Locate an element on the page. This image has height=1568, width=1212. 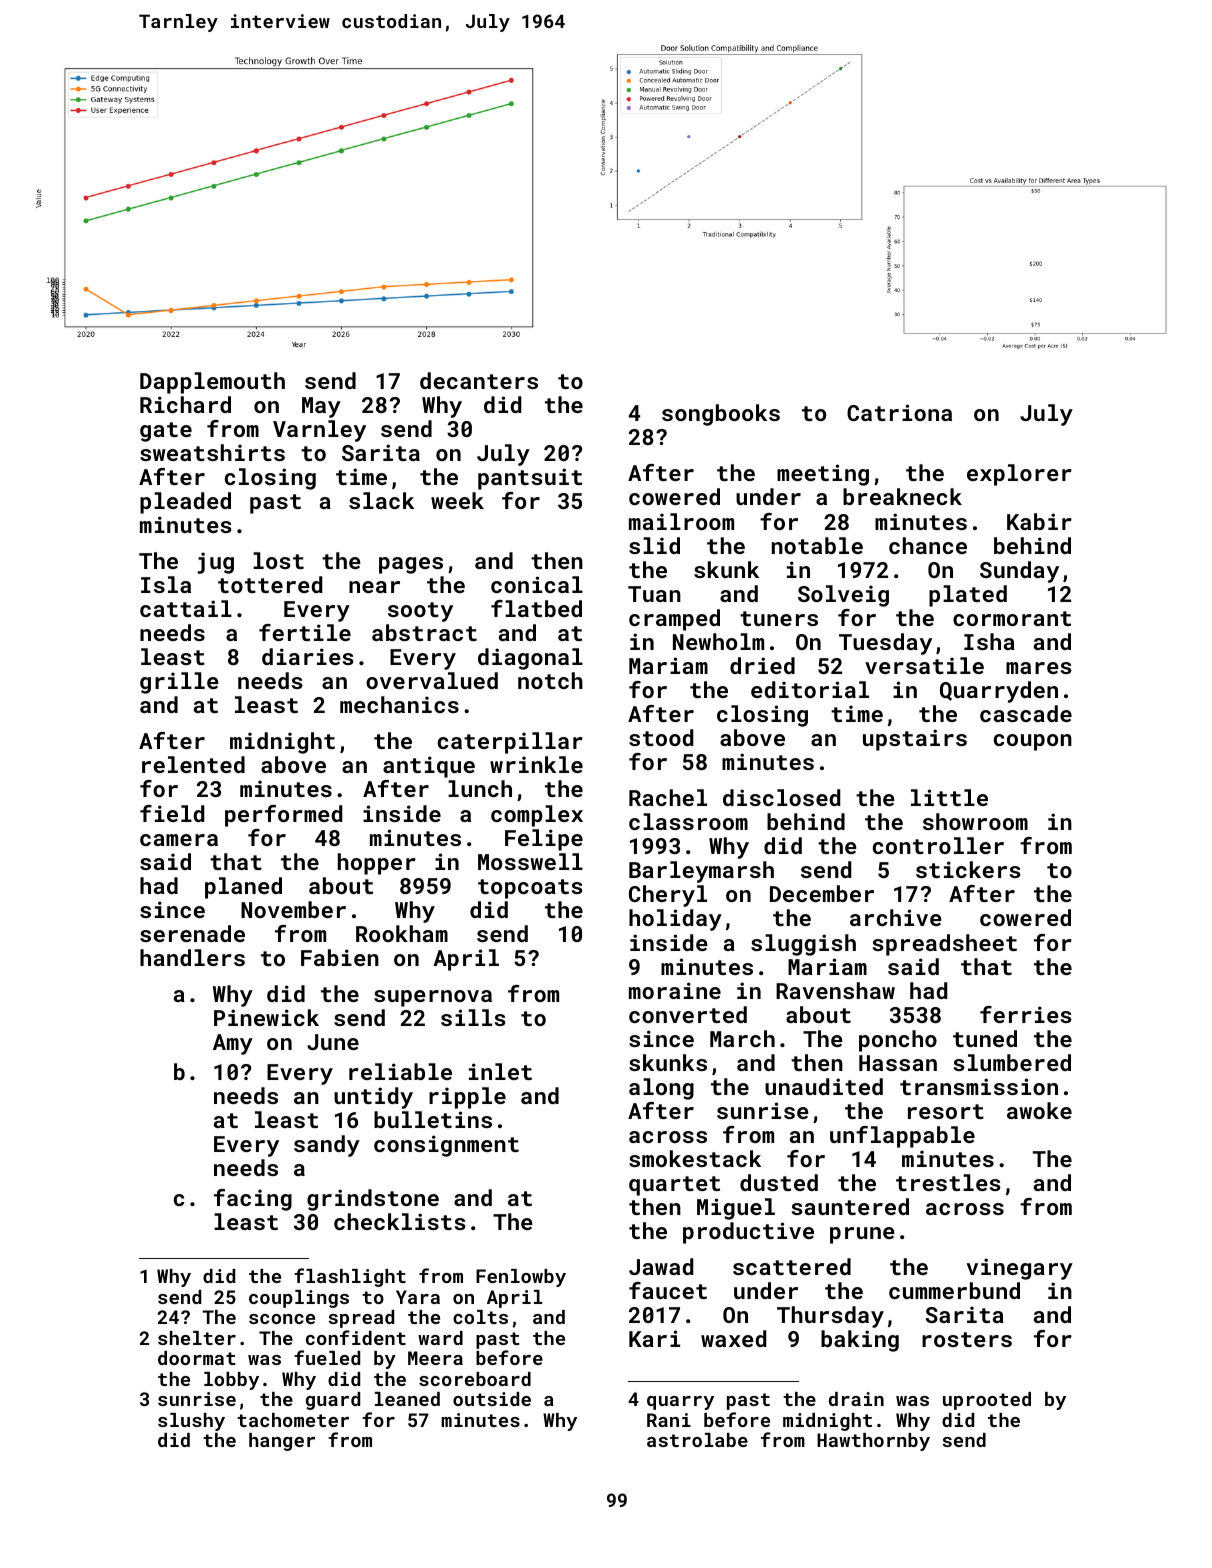
diaries is located at coordinates (308, 656).
